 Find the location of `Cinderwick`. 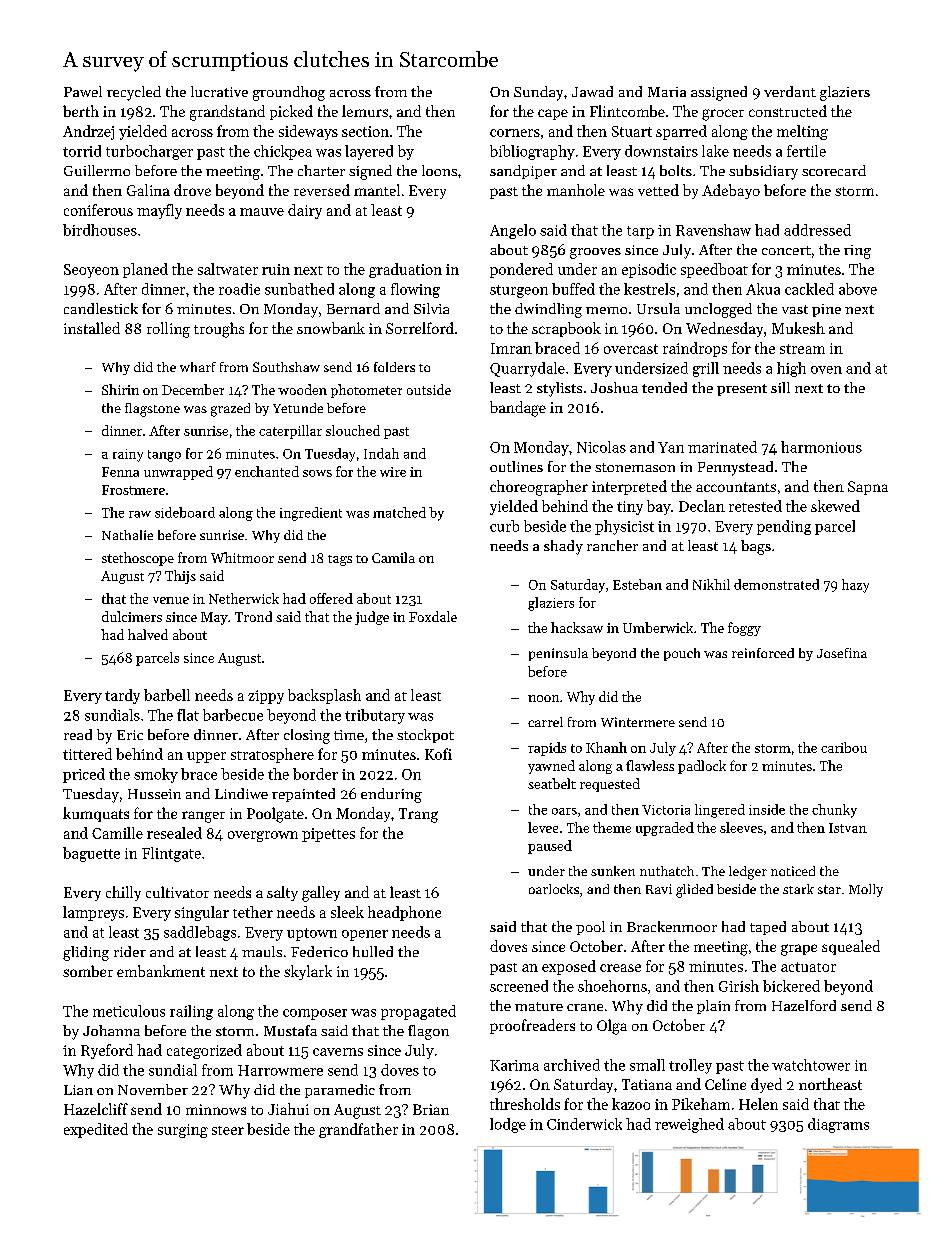

Cinderwick is located at coordinates (584, 1124).
